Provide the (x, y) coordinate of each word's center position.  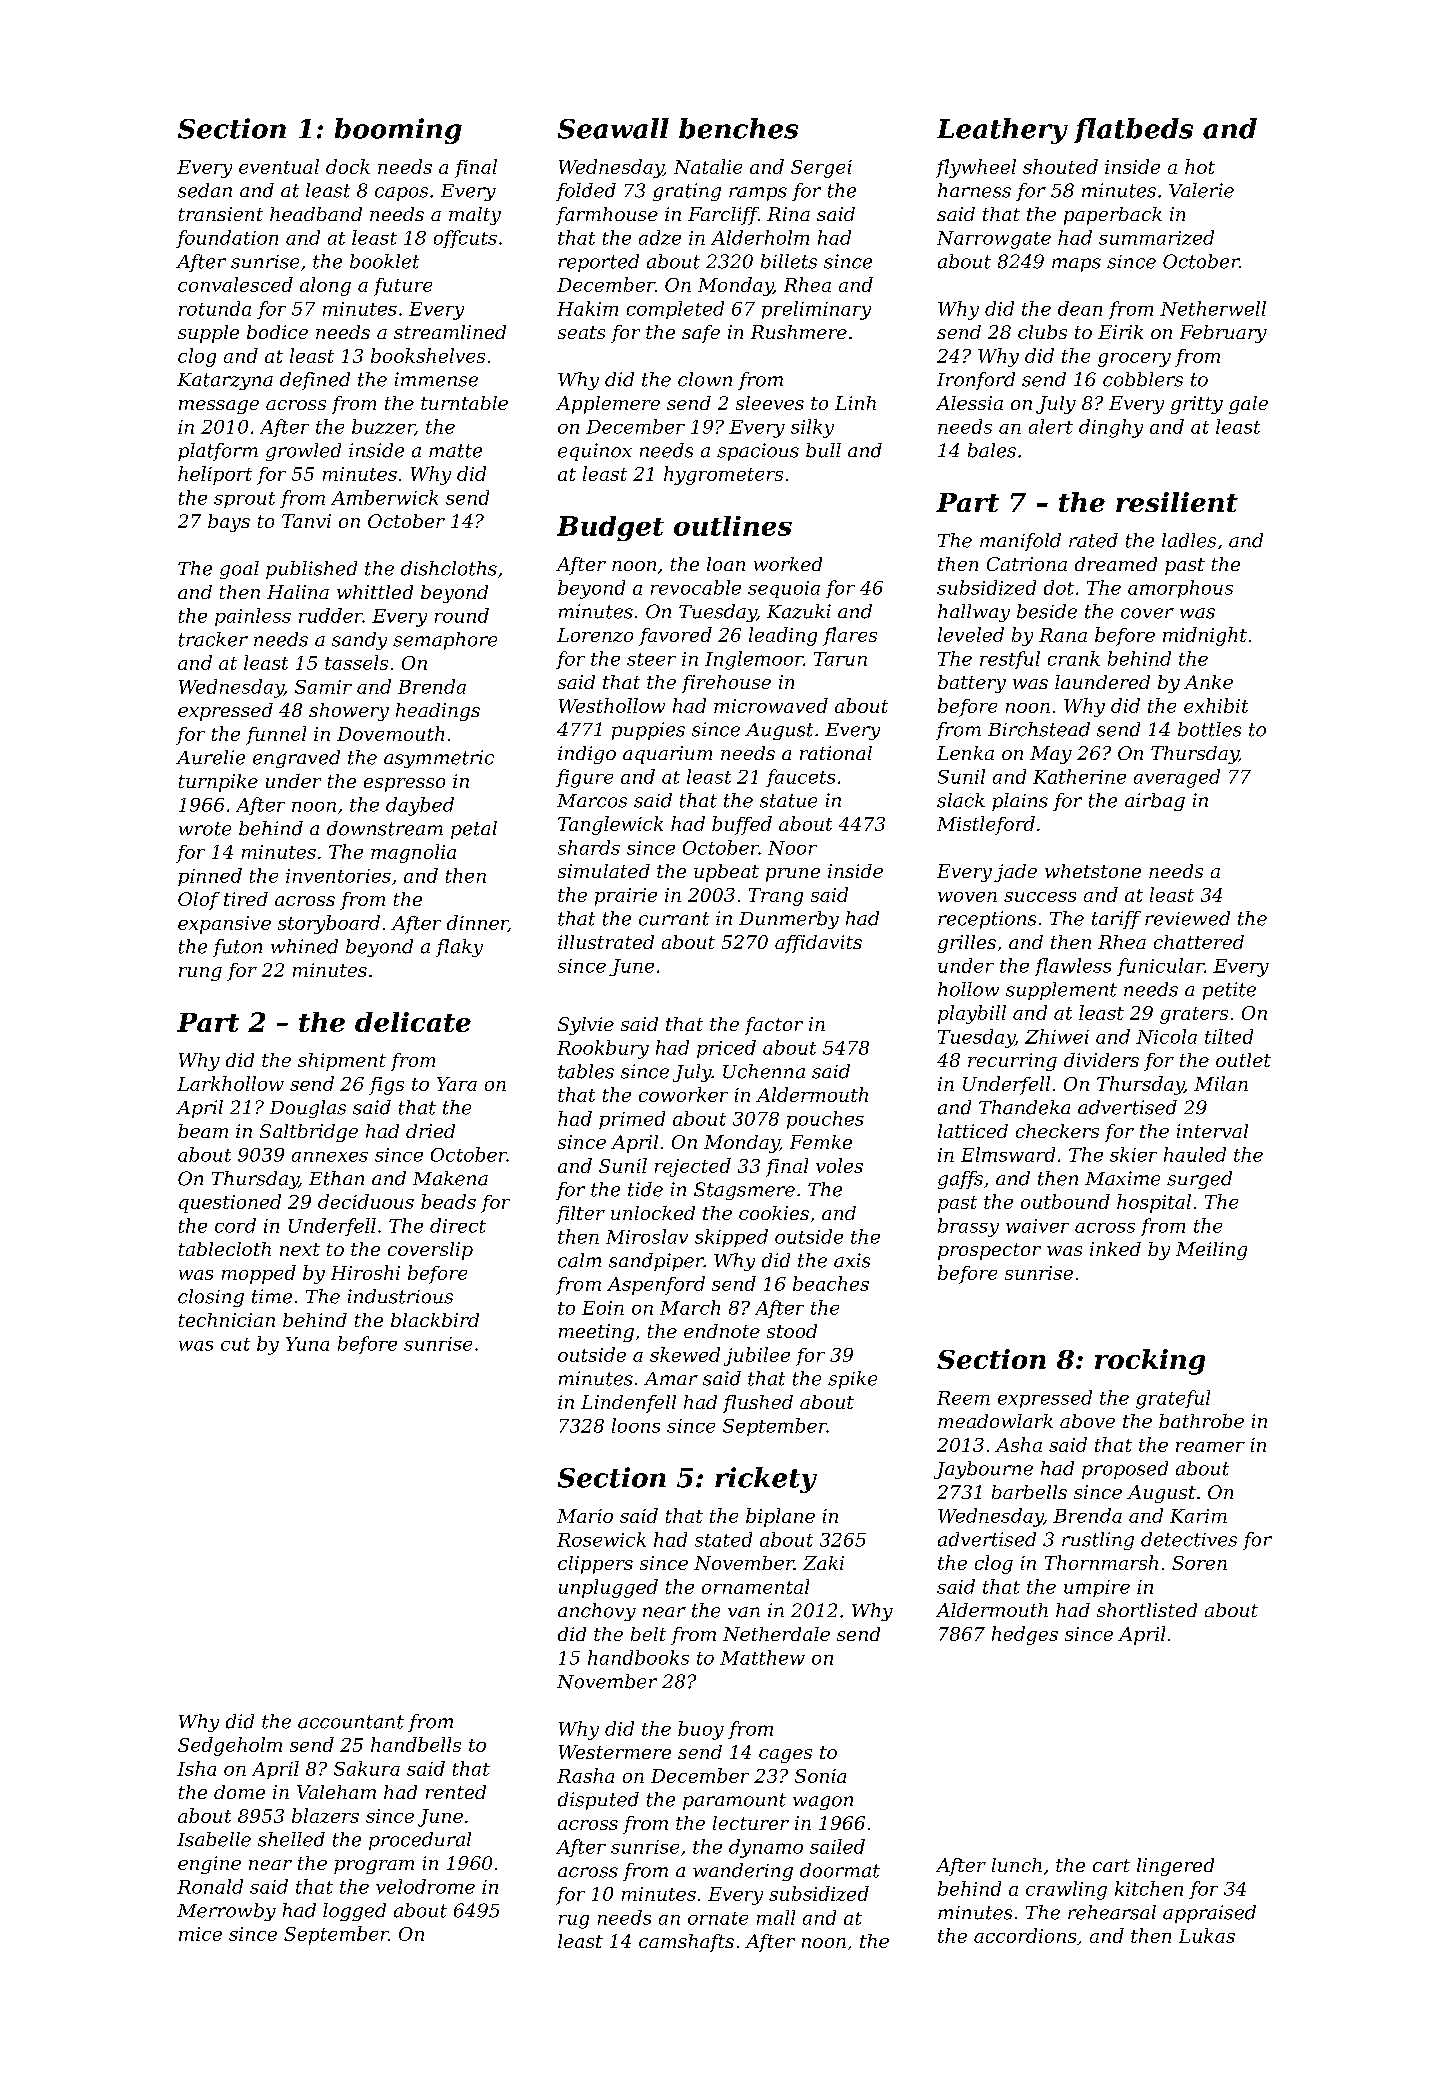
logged (354, 1912)
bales (992, 450)
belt (648, 1634)
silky (812, 428)
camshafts (686, 1943)
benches (738, 128)
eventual (279, 166)
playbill (972, 1014)
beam (203, 1131)
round (462, 615)
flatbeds (1133, 130)
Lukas (1207, 1935)
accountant (351, 1722)
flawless (1073, 967)
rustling (1098, 1541)
